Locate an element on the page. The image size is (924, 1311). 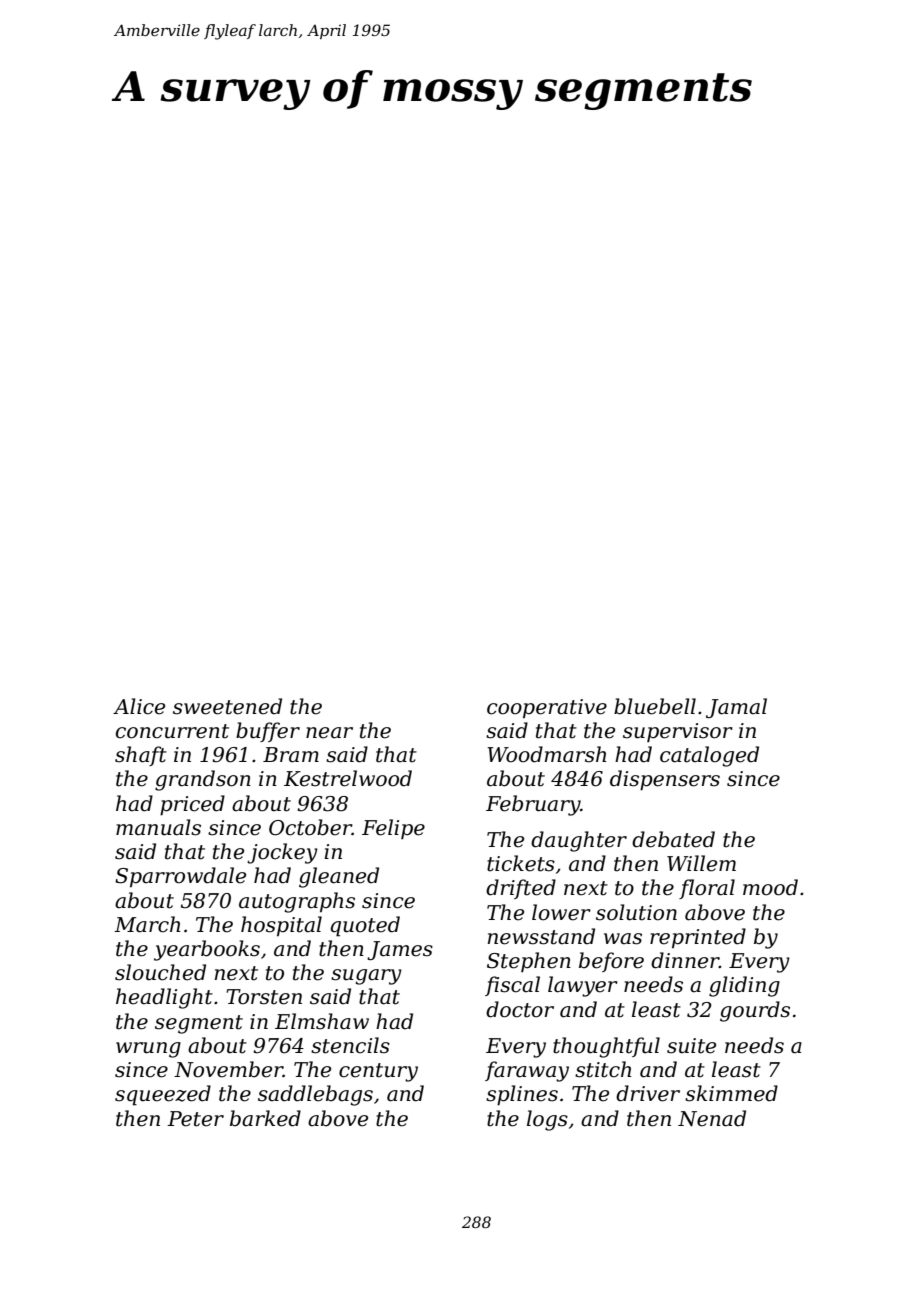
February is located at coordinates (533, 805).
